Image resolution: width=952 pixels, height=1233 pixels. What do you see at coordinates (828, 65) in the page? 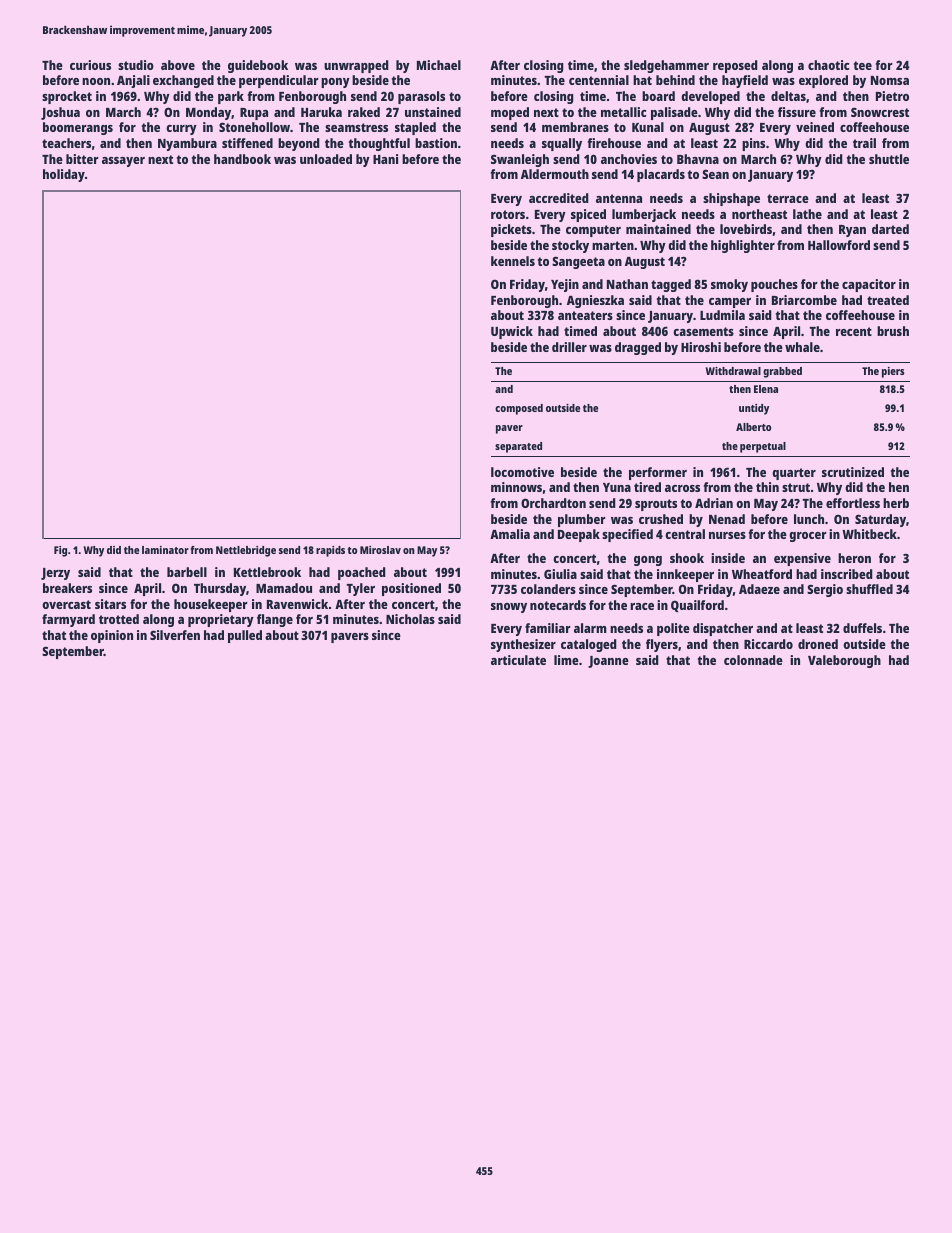
I see `chaotic` at bounding box center [828, 65].
